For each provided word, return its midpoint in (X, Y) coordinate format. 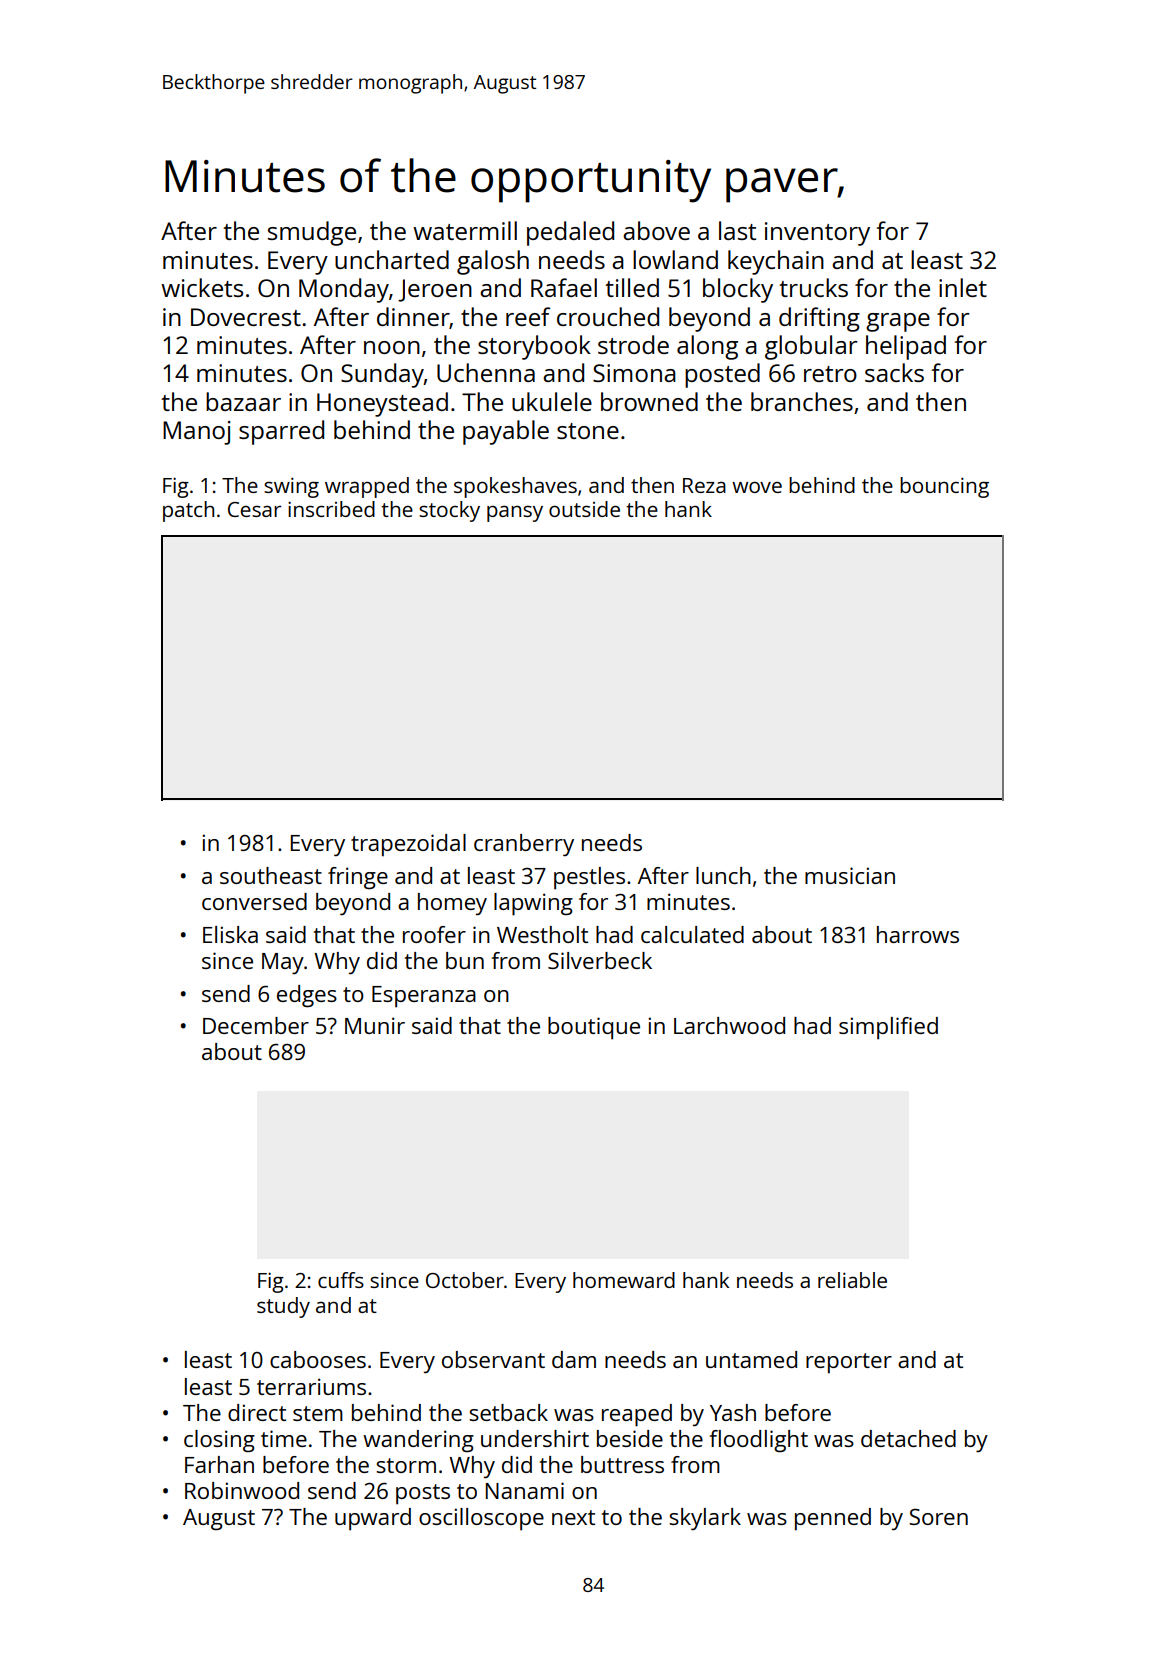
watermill (465, 230)
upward (373, 1519)
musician (850, 875)
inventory (817, 234)
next (573, 1517)
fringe (358, 878)
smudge (312, 233)
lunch (723, 875)
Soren (938, 1516)
